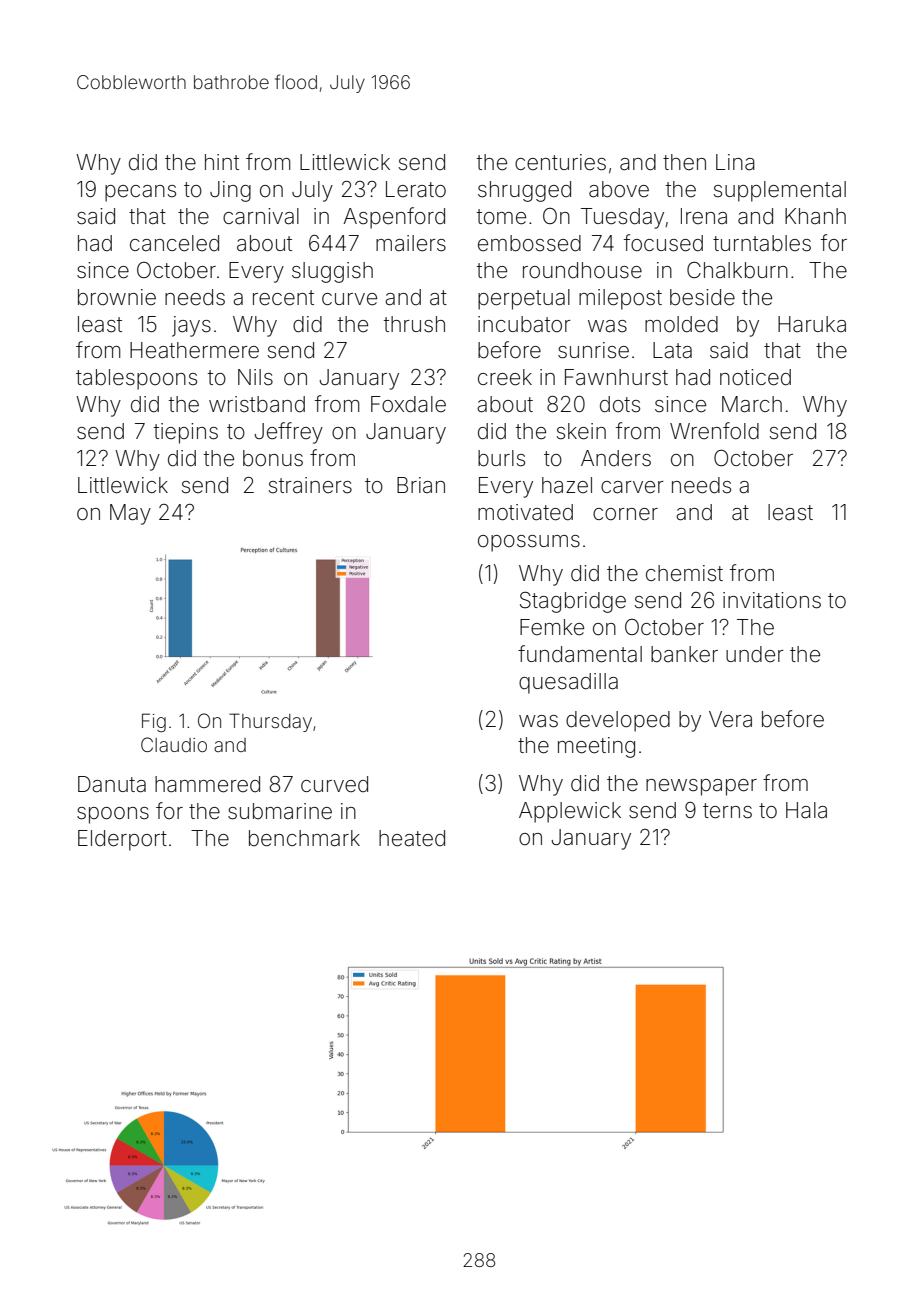 The image size is (924, 1311). What do you see at coordinates (552, 627) in the document?
I see `Femke` at bounding box center [552, 627].
